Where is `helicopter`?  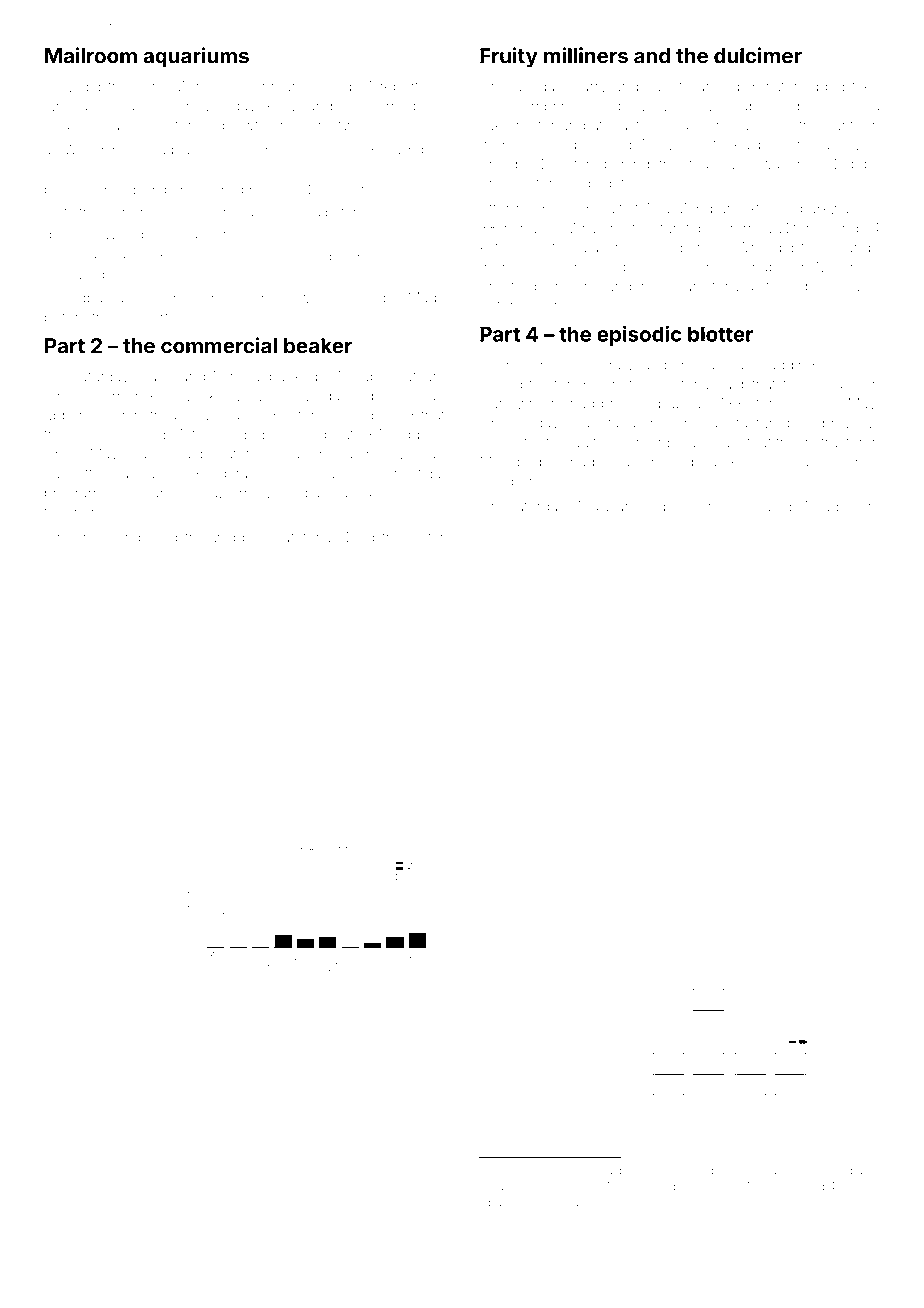
helicopter is located at coordinates (512, 385).
